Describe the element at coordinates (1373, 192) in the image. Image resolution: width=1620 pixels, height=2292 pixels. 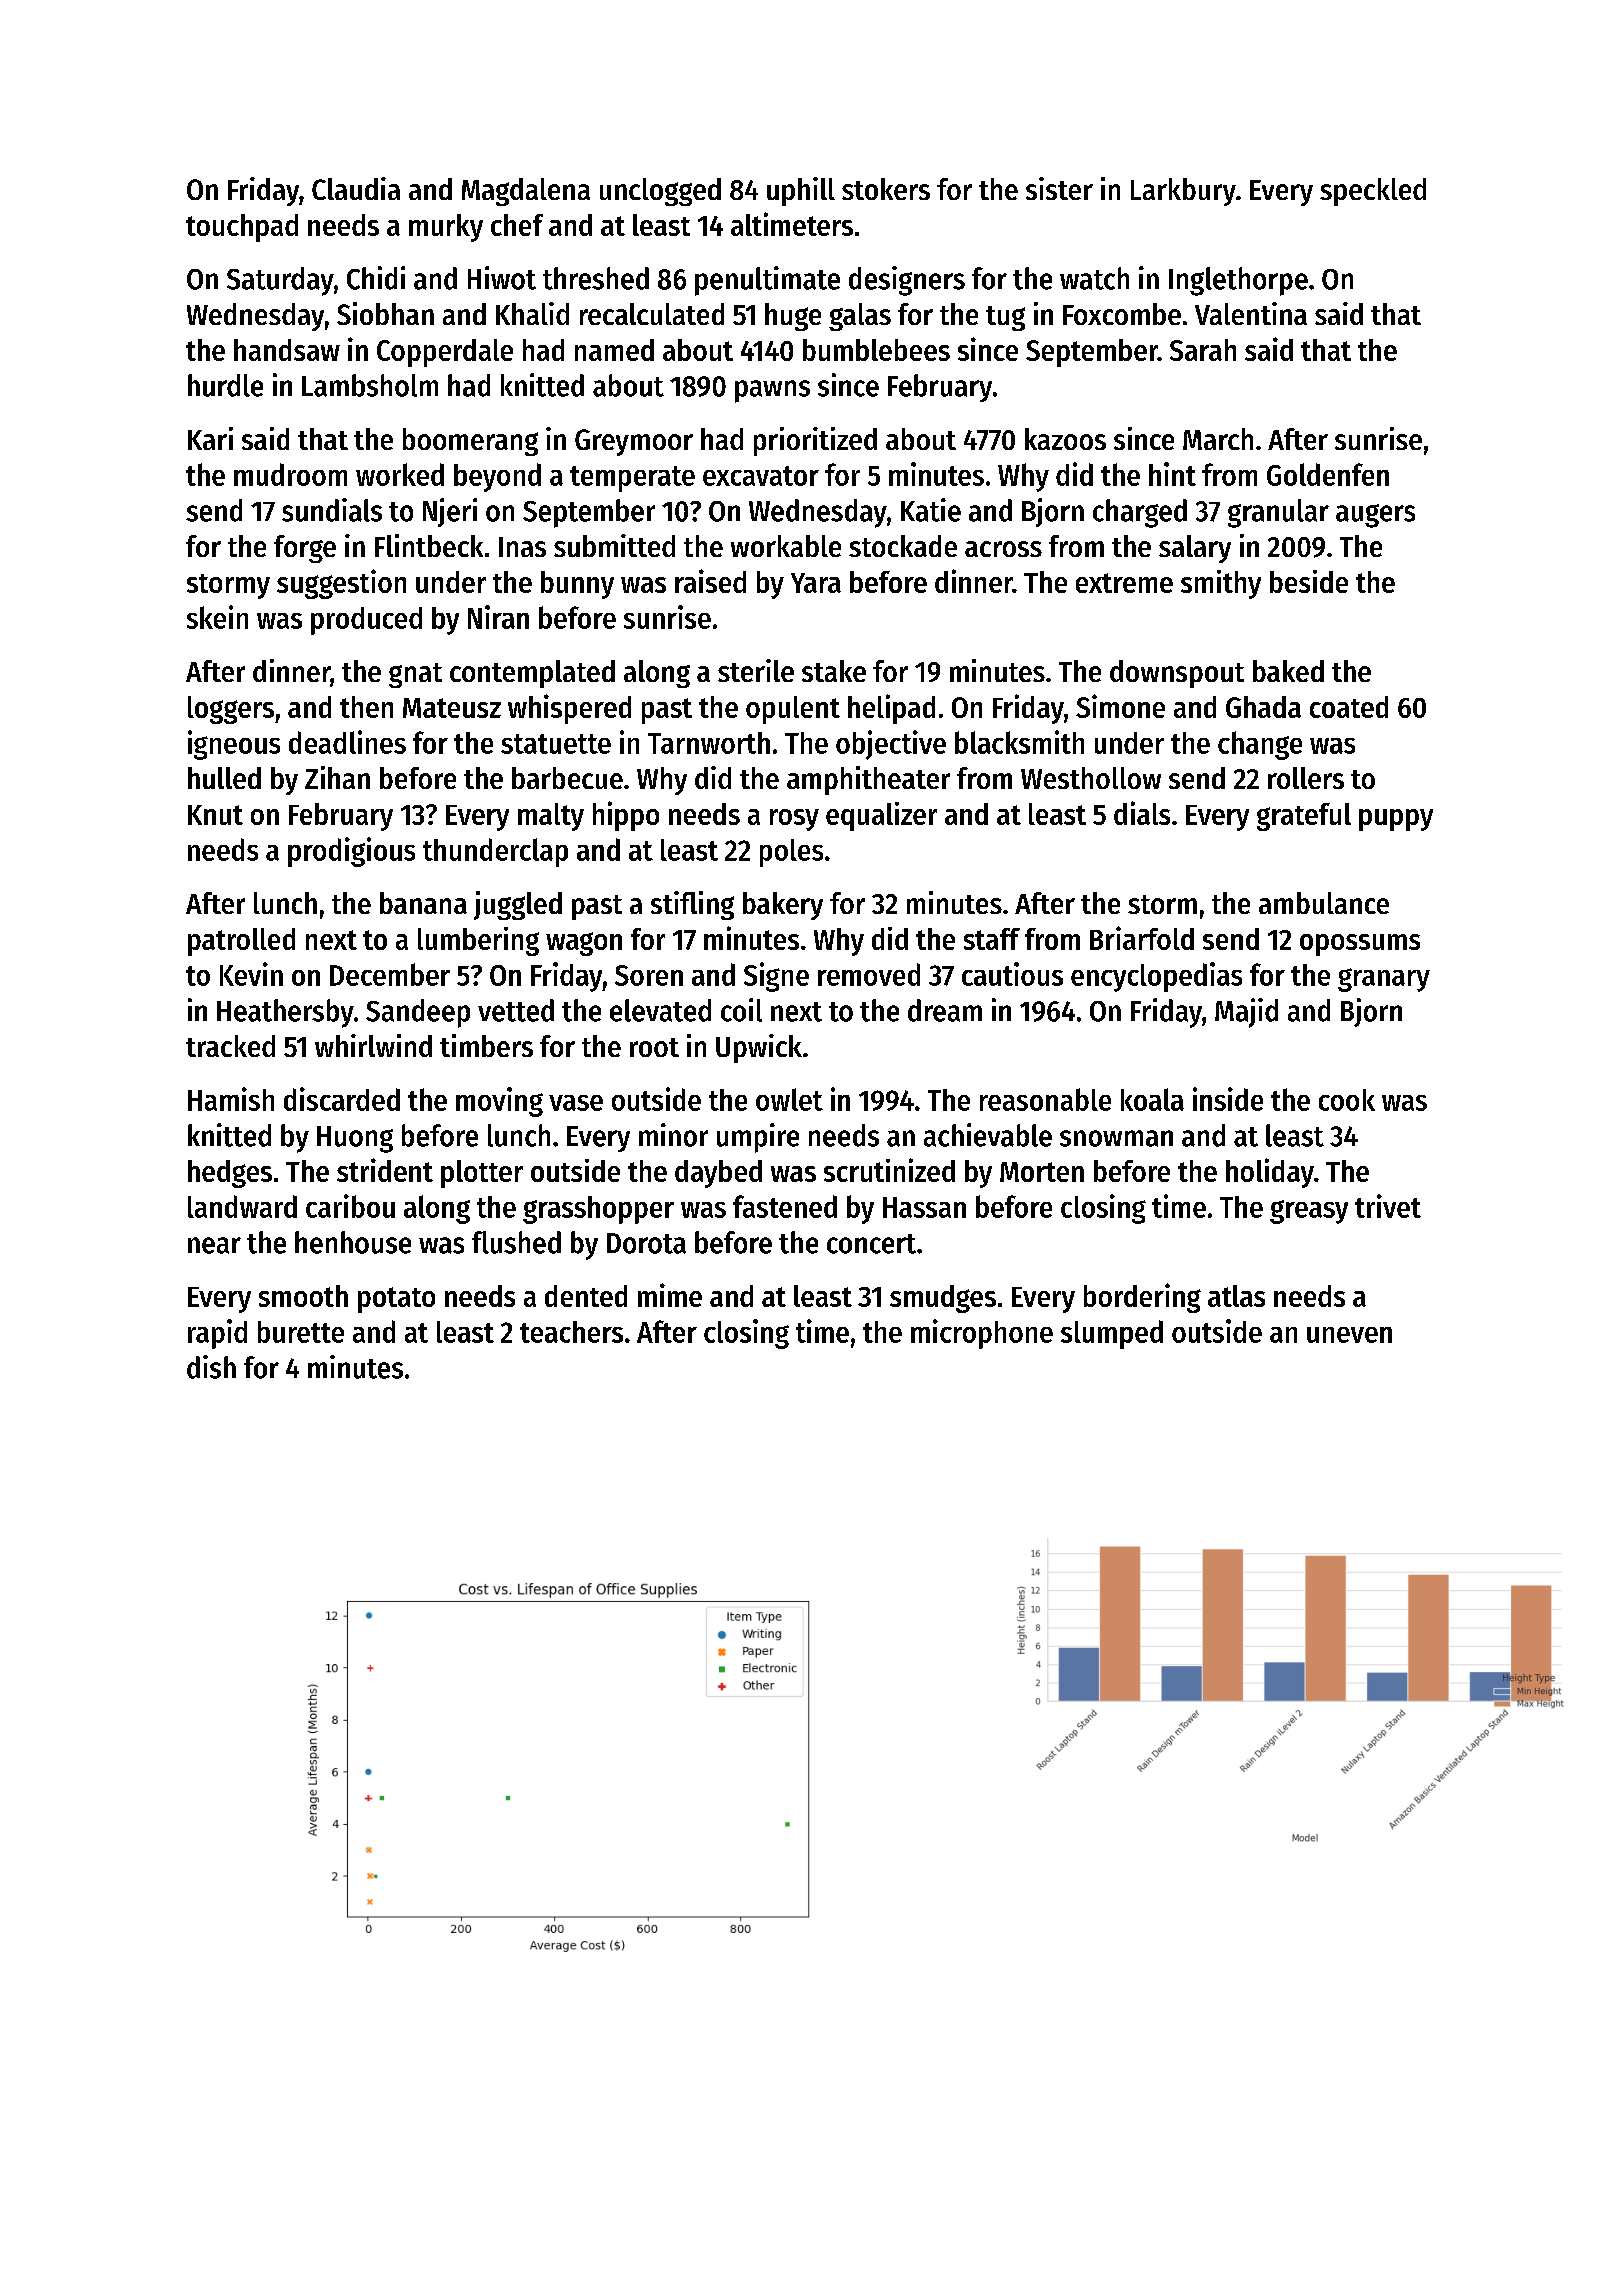
I see `speckled` at that location.
